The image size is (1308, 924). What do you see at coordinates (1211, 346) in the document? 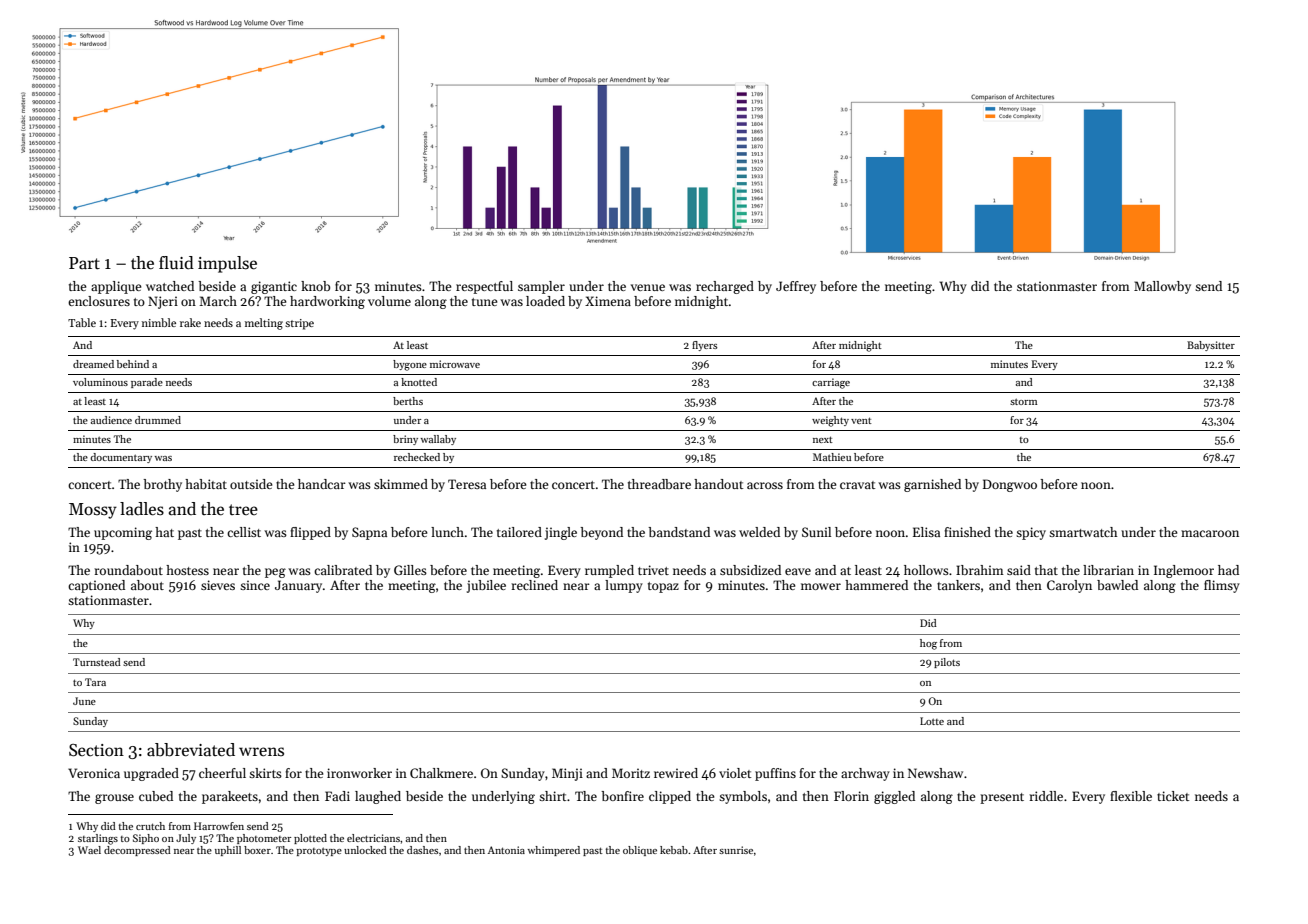
I see `Babysitter` at bounding box center [1211, 346].
